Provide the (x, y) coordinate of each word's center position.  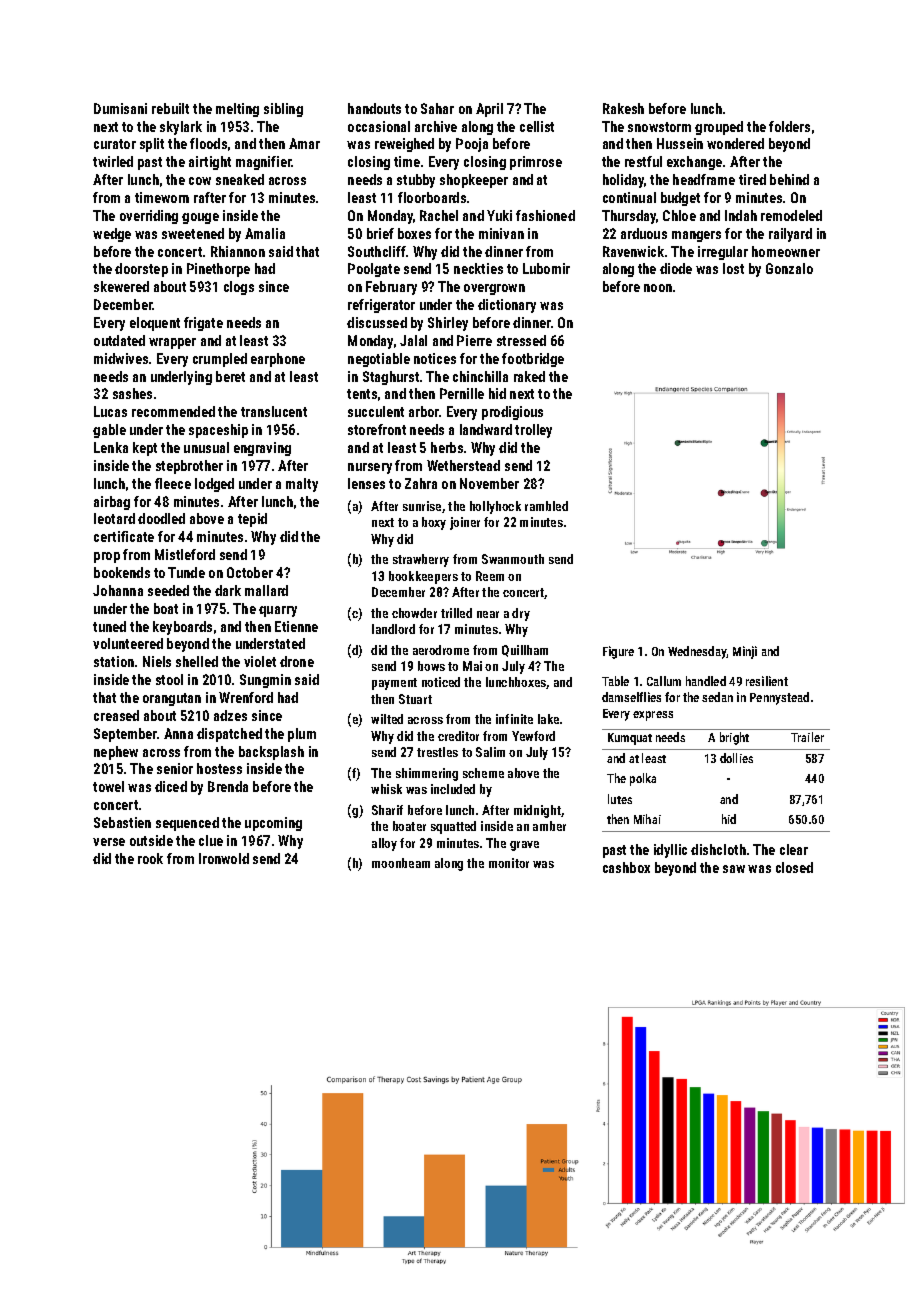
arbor (424, 411)
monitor (509, 863)
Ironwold (224, 858)
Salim (490, 752)
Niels (157, 661)
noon (658, 288)
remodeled (791, 215)
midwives (121, 358)
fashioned (545, 215)
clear (794, 849)
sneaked (240, 179)
